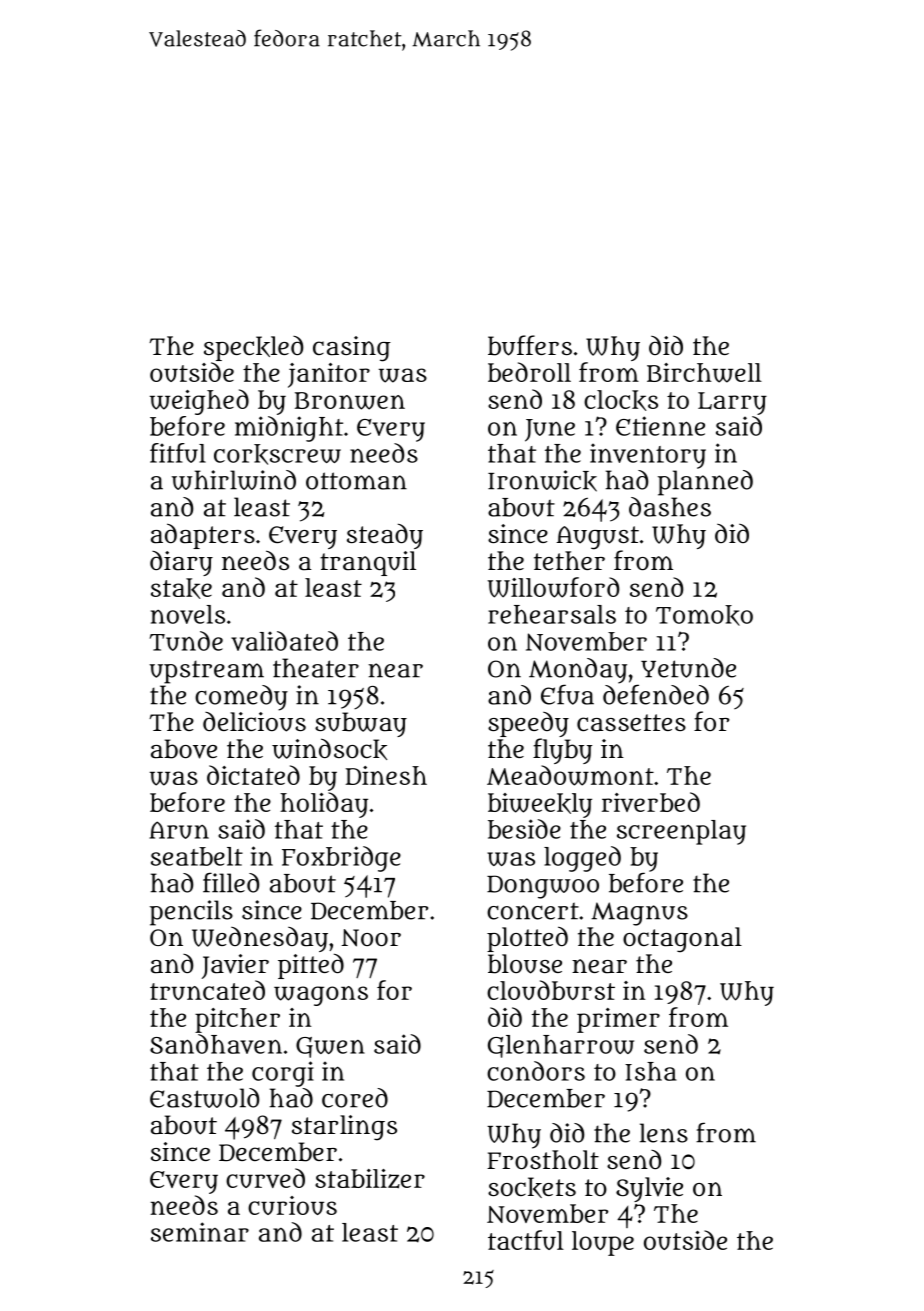 The width and height of the document is (924, 1311). I want to click on buffers, so click(530, 345).
